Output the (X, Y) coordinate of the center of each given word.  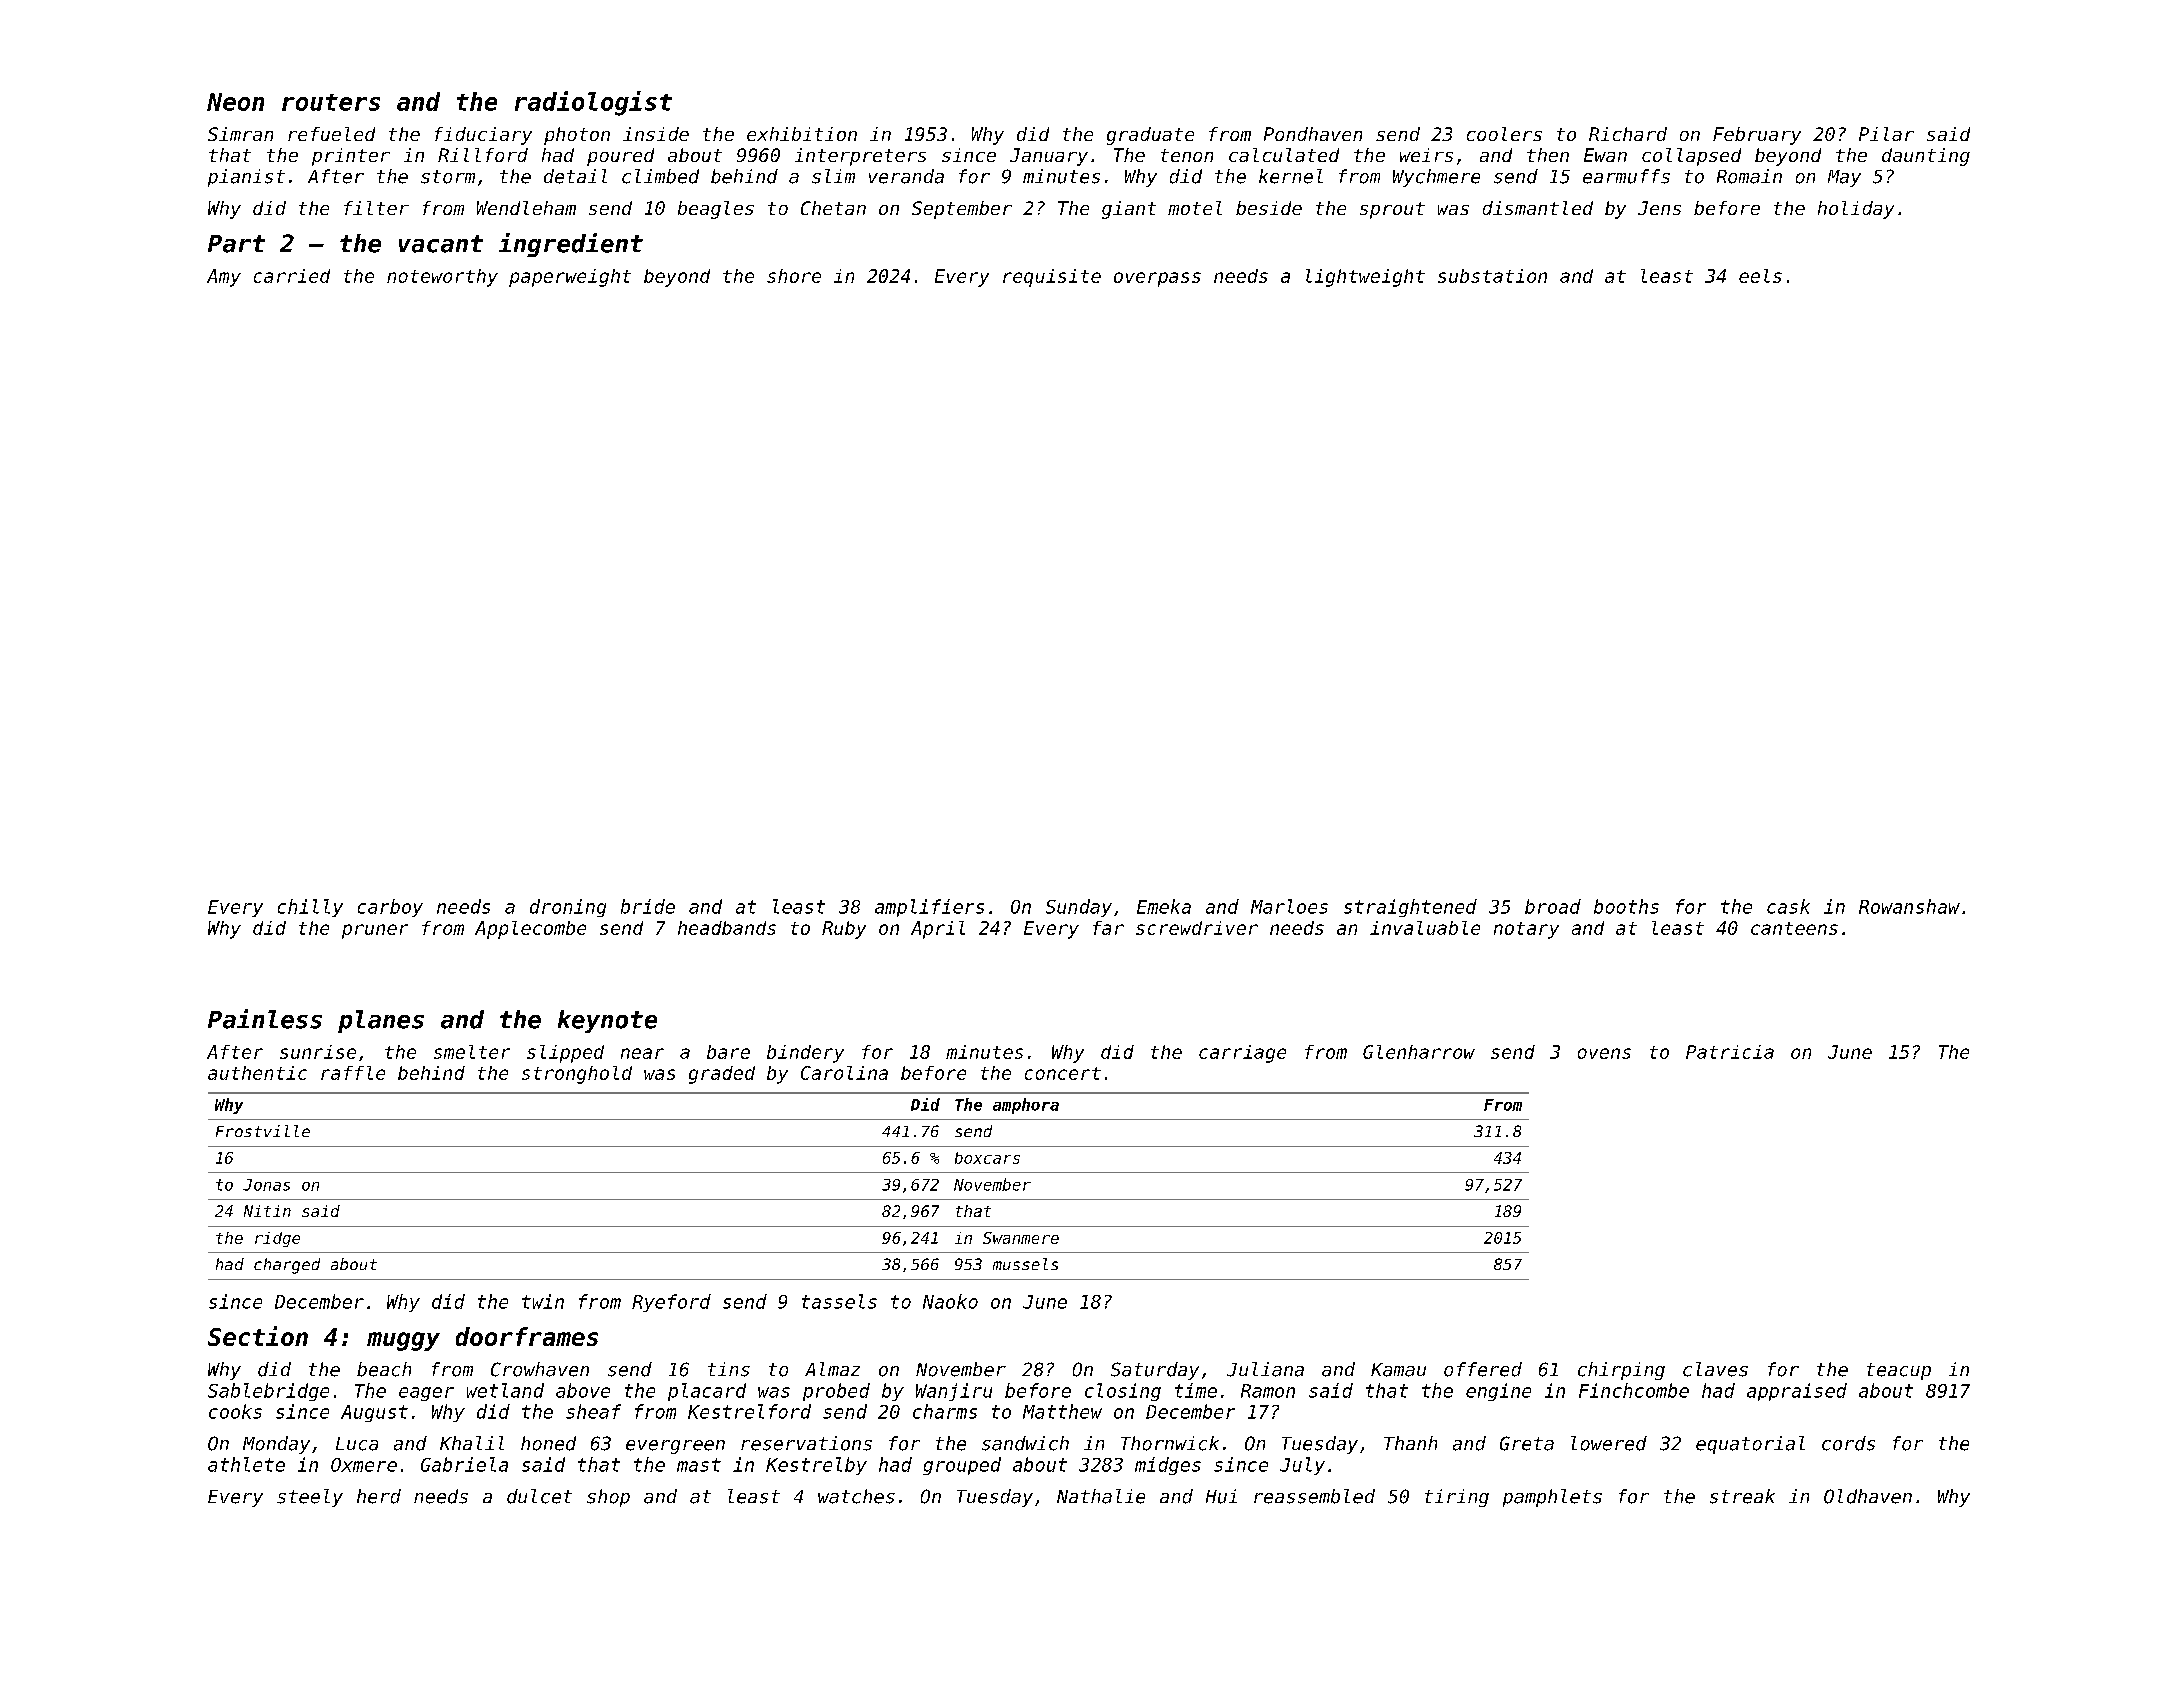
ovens (1604, 1053)
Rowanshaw (1909, 906)
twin (543, 1301)
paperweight (570, 278)
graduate (1150, 136)
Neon (235, 102)
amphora (1026, 1106)
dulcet (539, 1496)
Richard (1628, 134)
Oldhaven (1868, 1496)
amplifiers (929, 908)
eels (1760, 276)
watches (856, 1496)
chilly (310, 908)
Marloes (1289, 906)
